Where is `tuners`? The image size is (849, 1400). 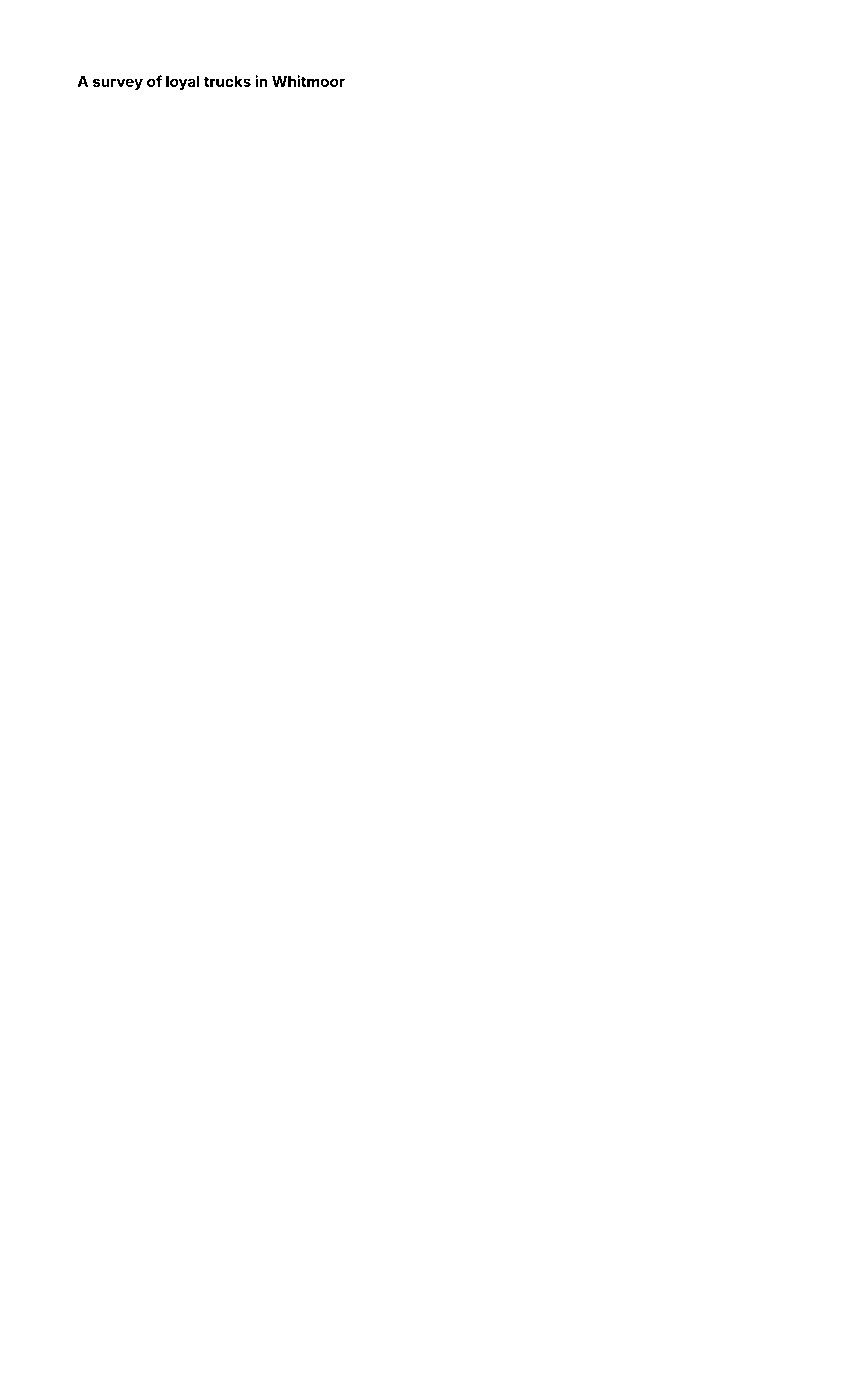
tuners is located at coordinates (91, 282).
